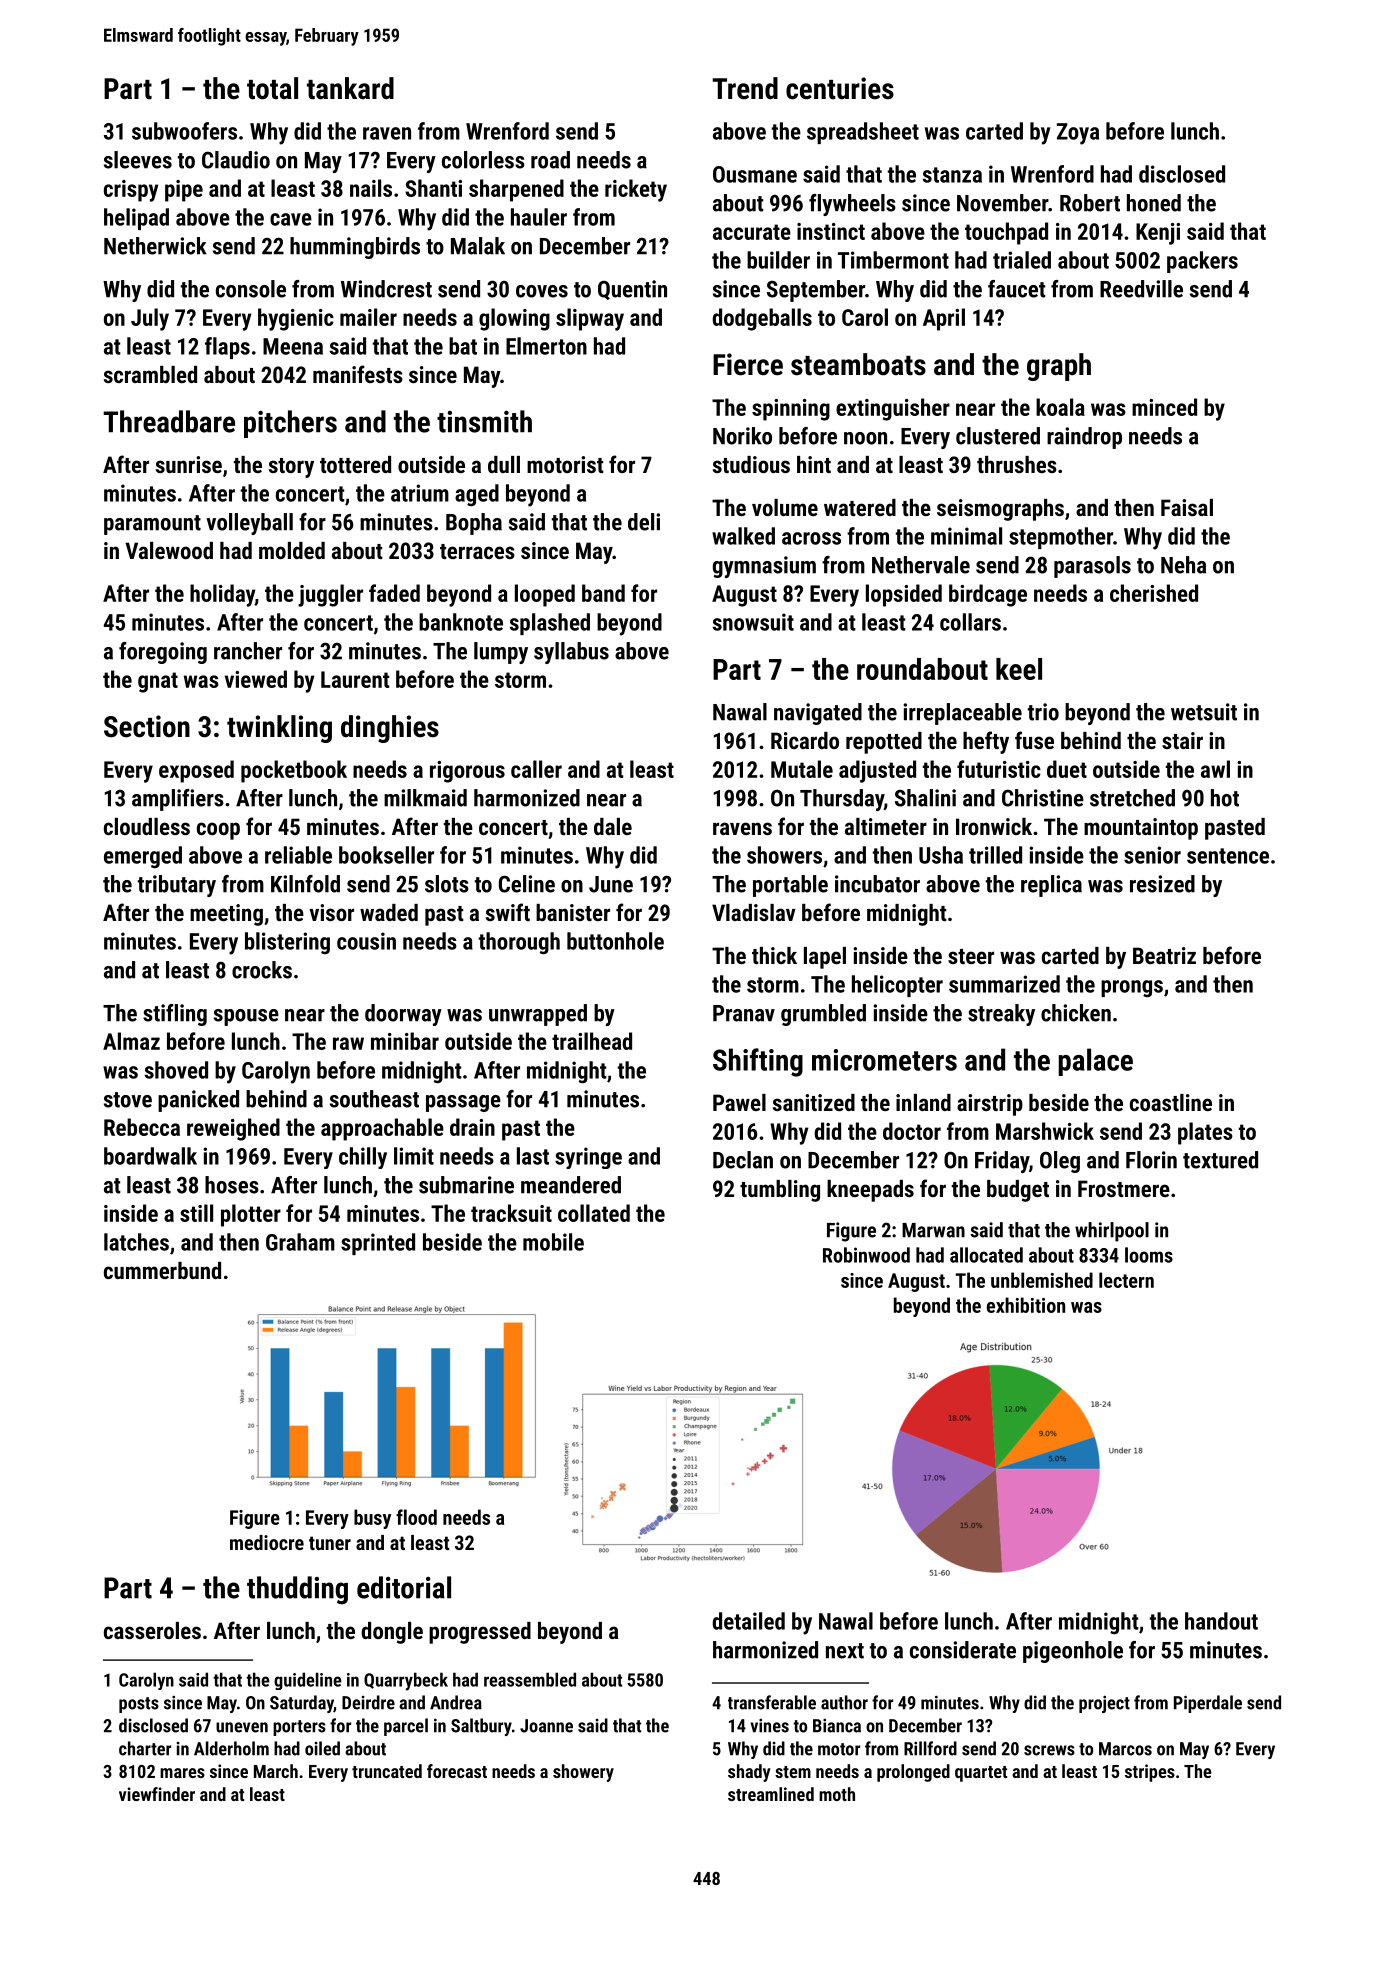  What do you see at coordinates (1215, 769) in the page?
I see `awl` at bounding box center [1215, 769].
